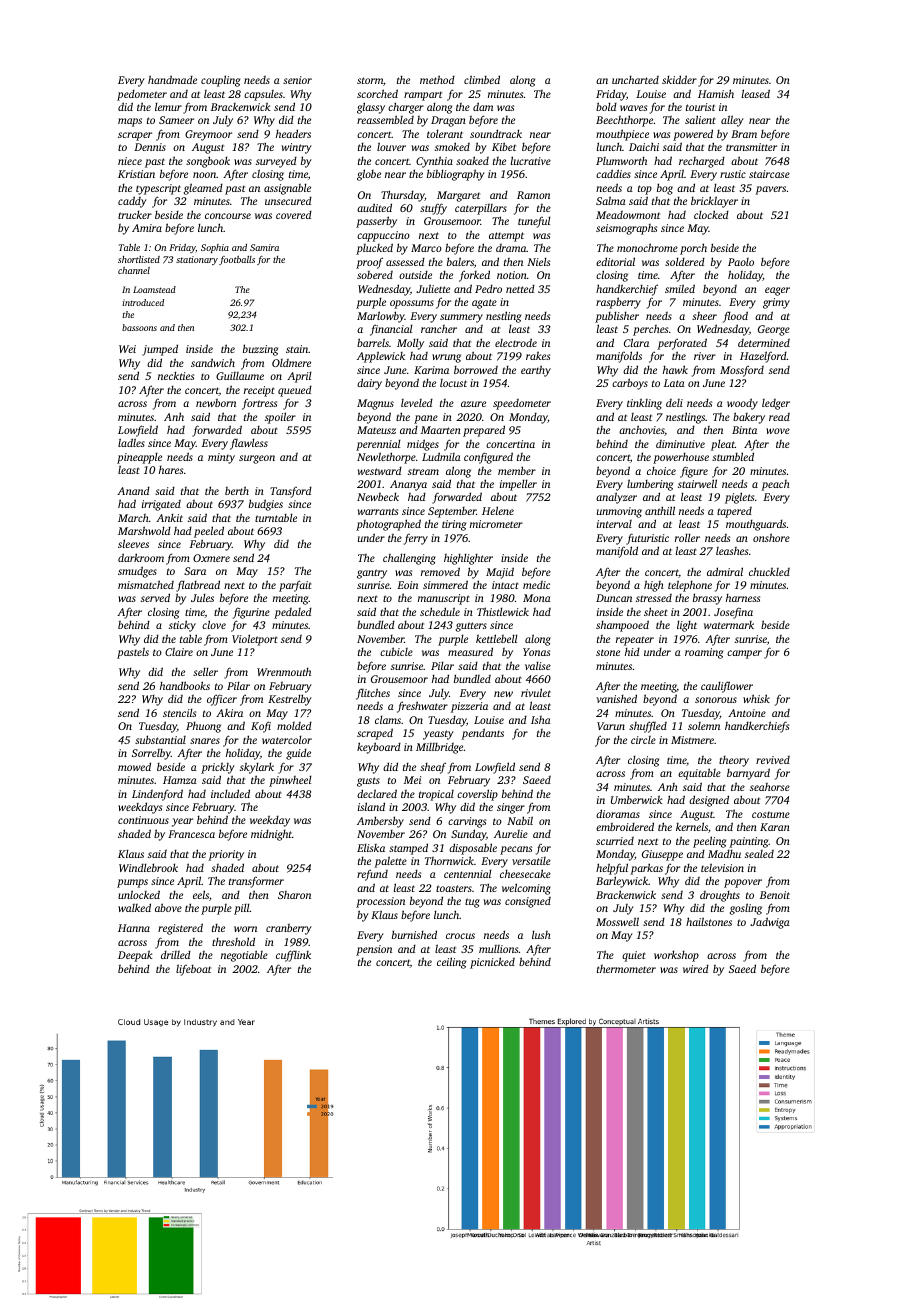  I want to click on climbed, so click(482, 79).
